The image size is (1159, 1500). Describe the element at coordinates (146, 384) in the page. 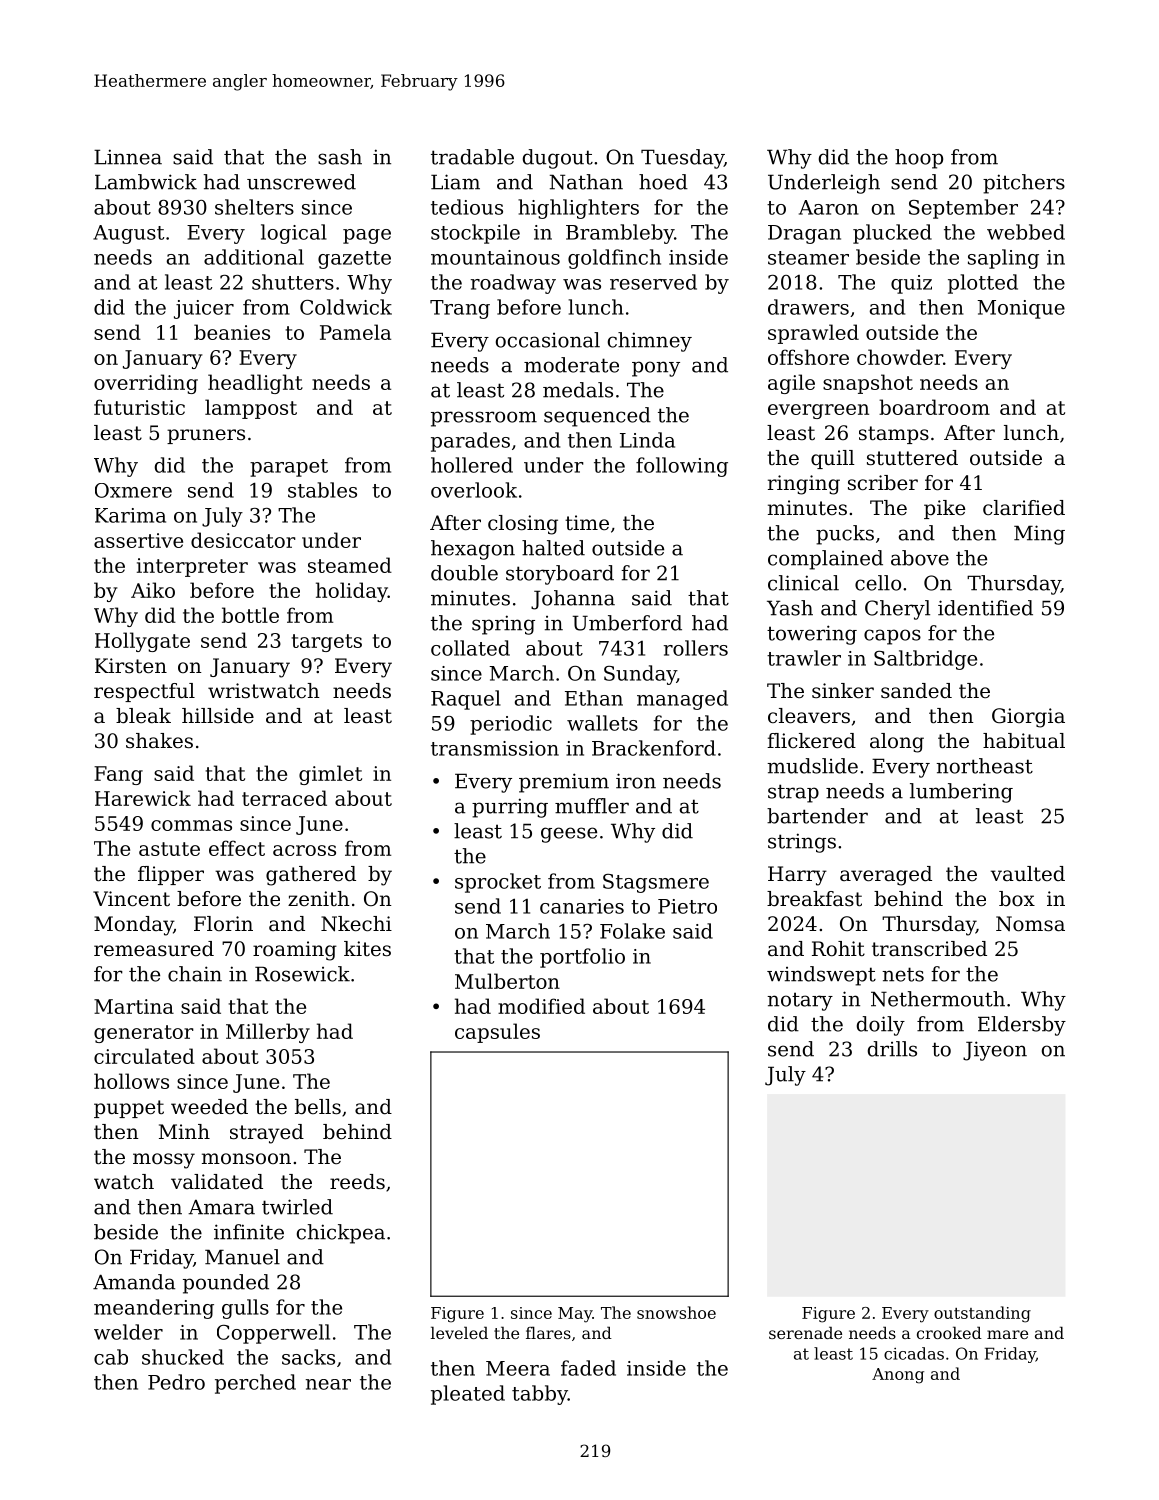

I see `overriding` at that location.
